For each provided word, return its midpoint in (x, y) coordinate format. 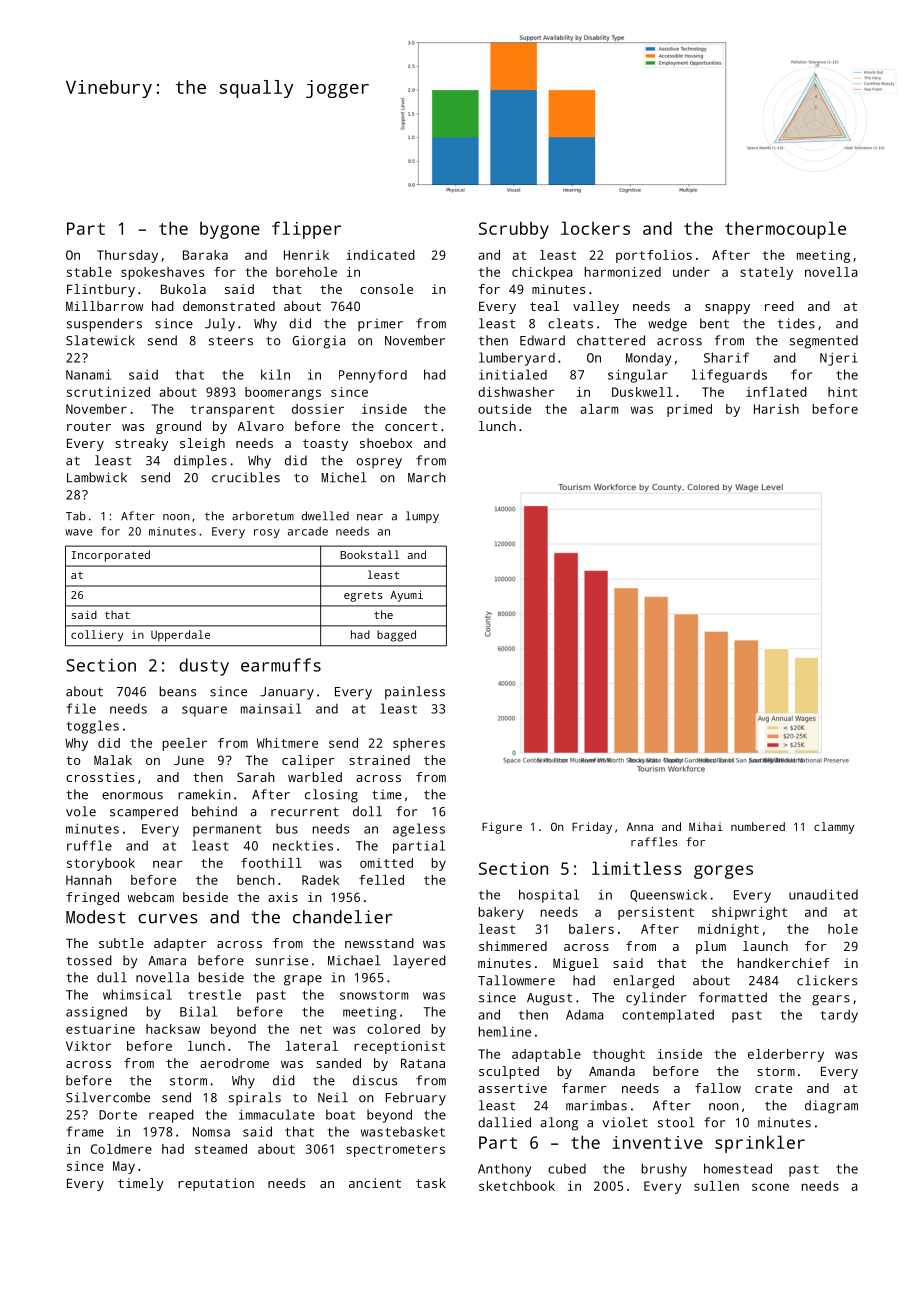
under (691, 272)
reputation (216, 1184)
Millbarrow (104, 306)
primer (380, 324)
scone (770, 1187)
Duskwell (642, 392)
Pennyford (373, 376)
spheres (419, 744)
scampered (144, 813)
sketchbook (517, 1186)
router (89, 426)
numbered (758, 826)
